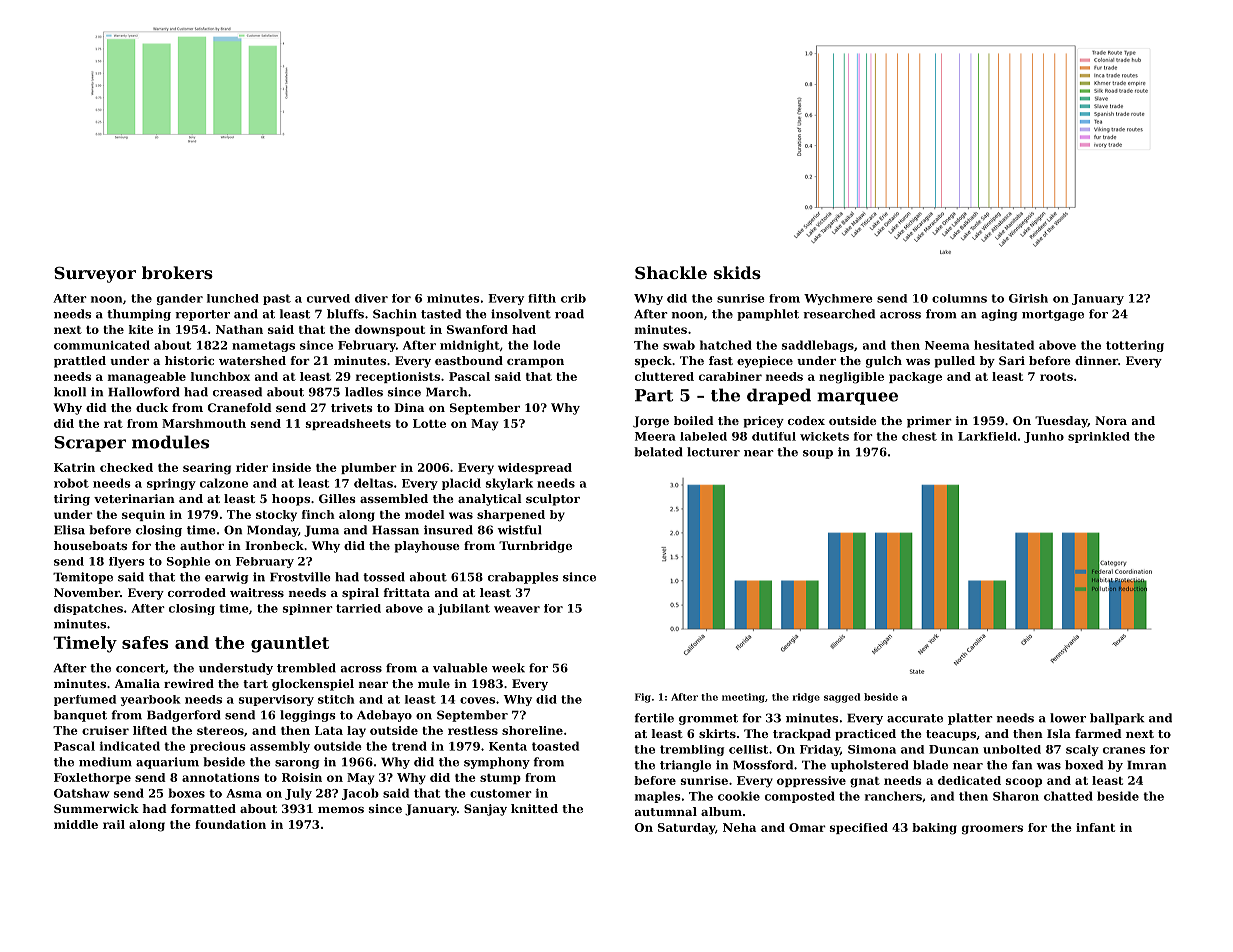 This image has height=952, width=1233. I want to click on sagged, so click(842, 698).
